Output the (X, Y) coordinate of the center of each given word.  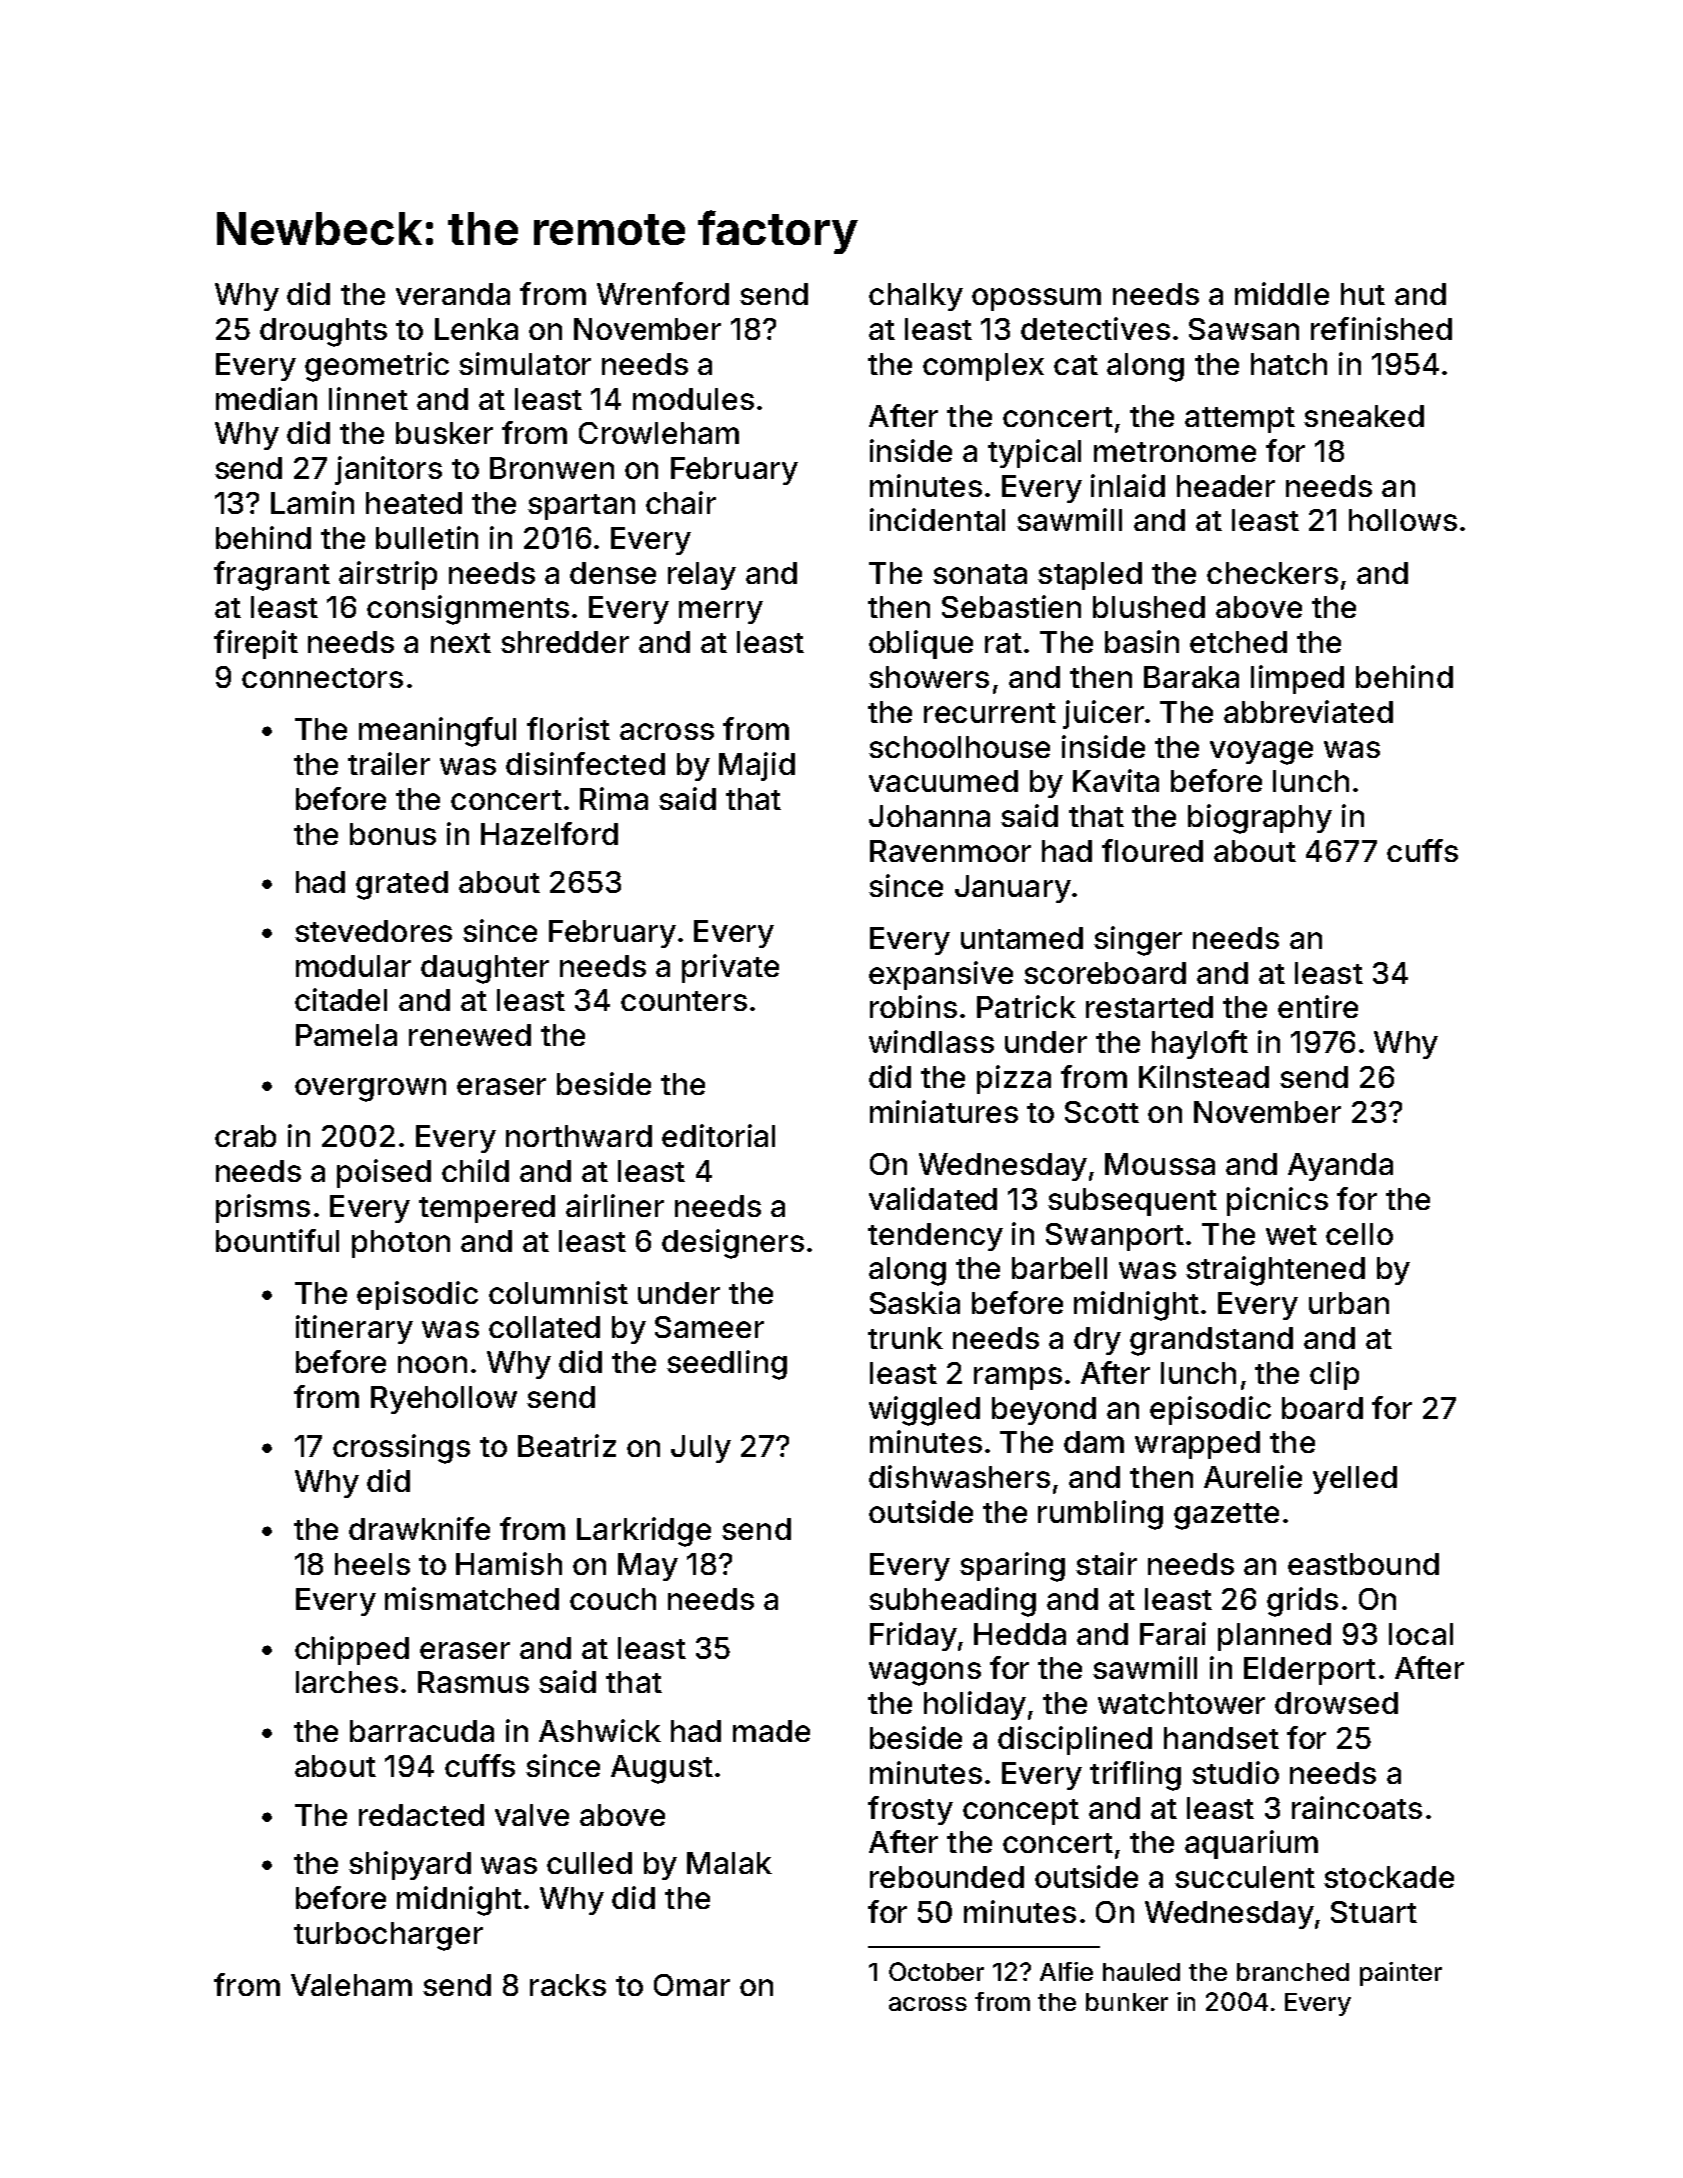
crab (245, 1136)
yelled (1355, 1480)
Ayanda (1340, 1167)
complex (983, 367)
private (730, 968)
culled (589, 1863)
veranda (453, 294)
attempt (1240, 420)
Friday (913, 1636)
